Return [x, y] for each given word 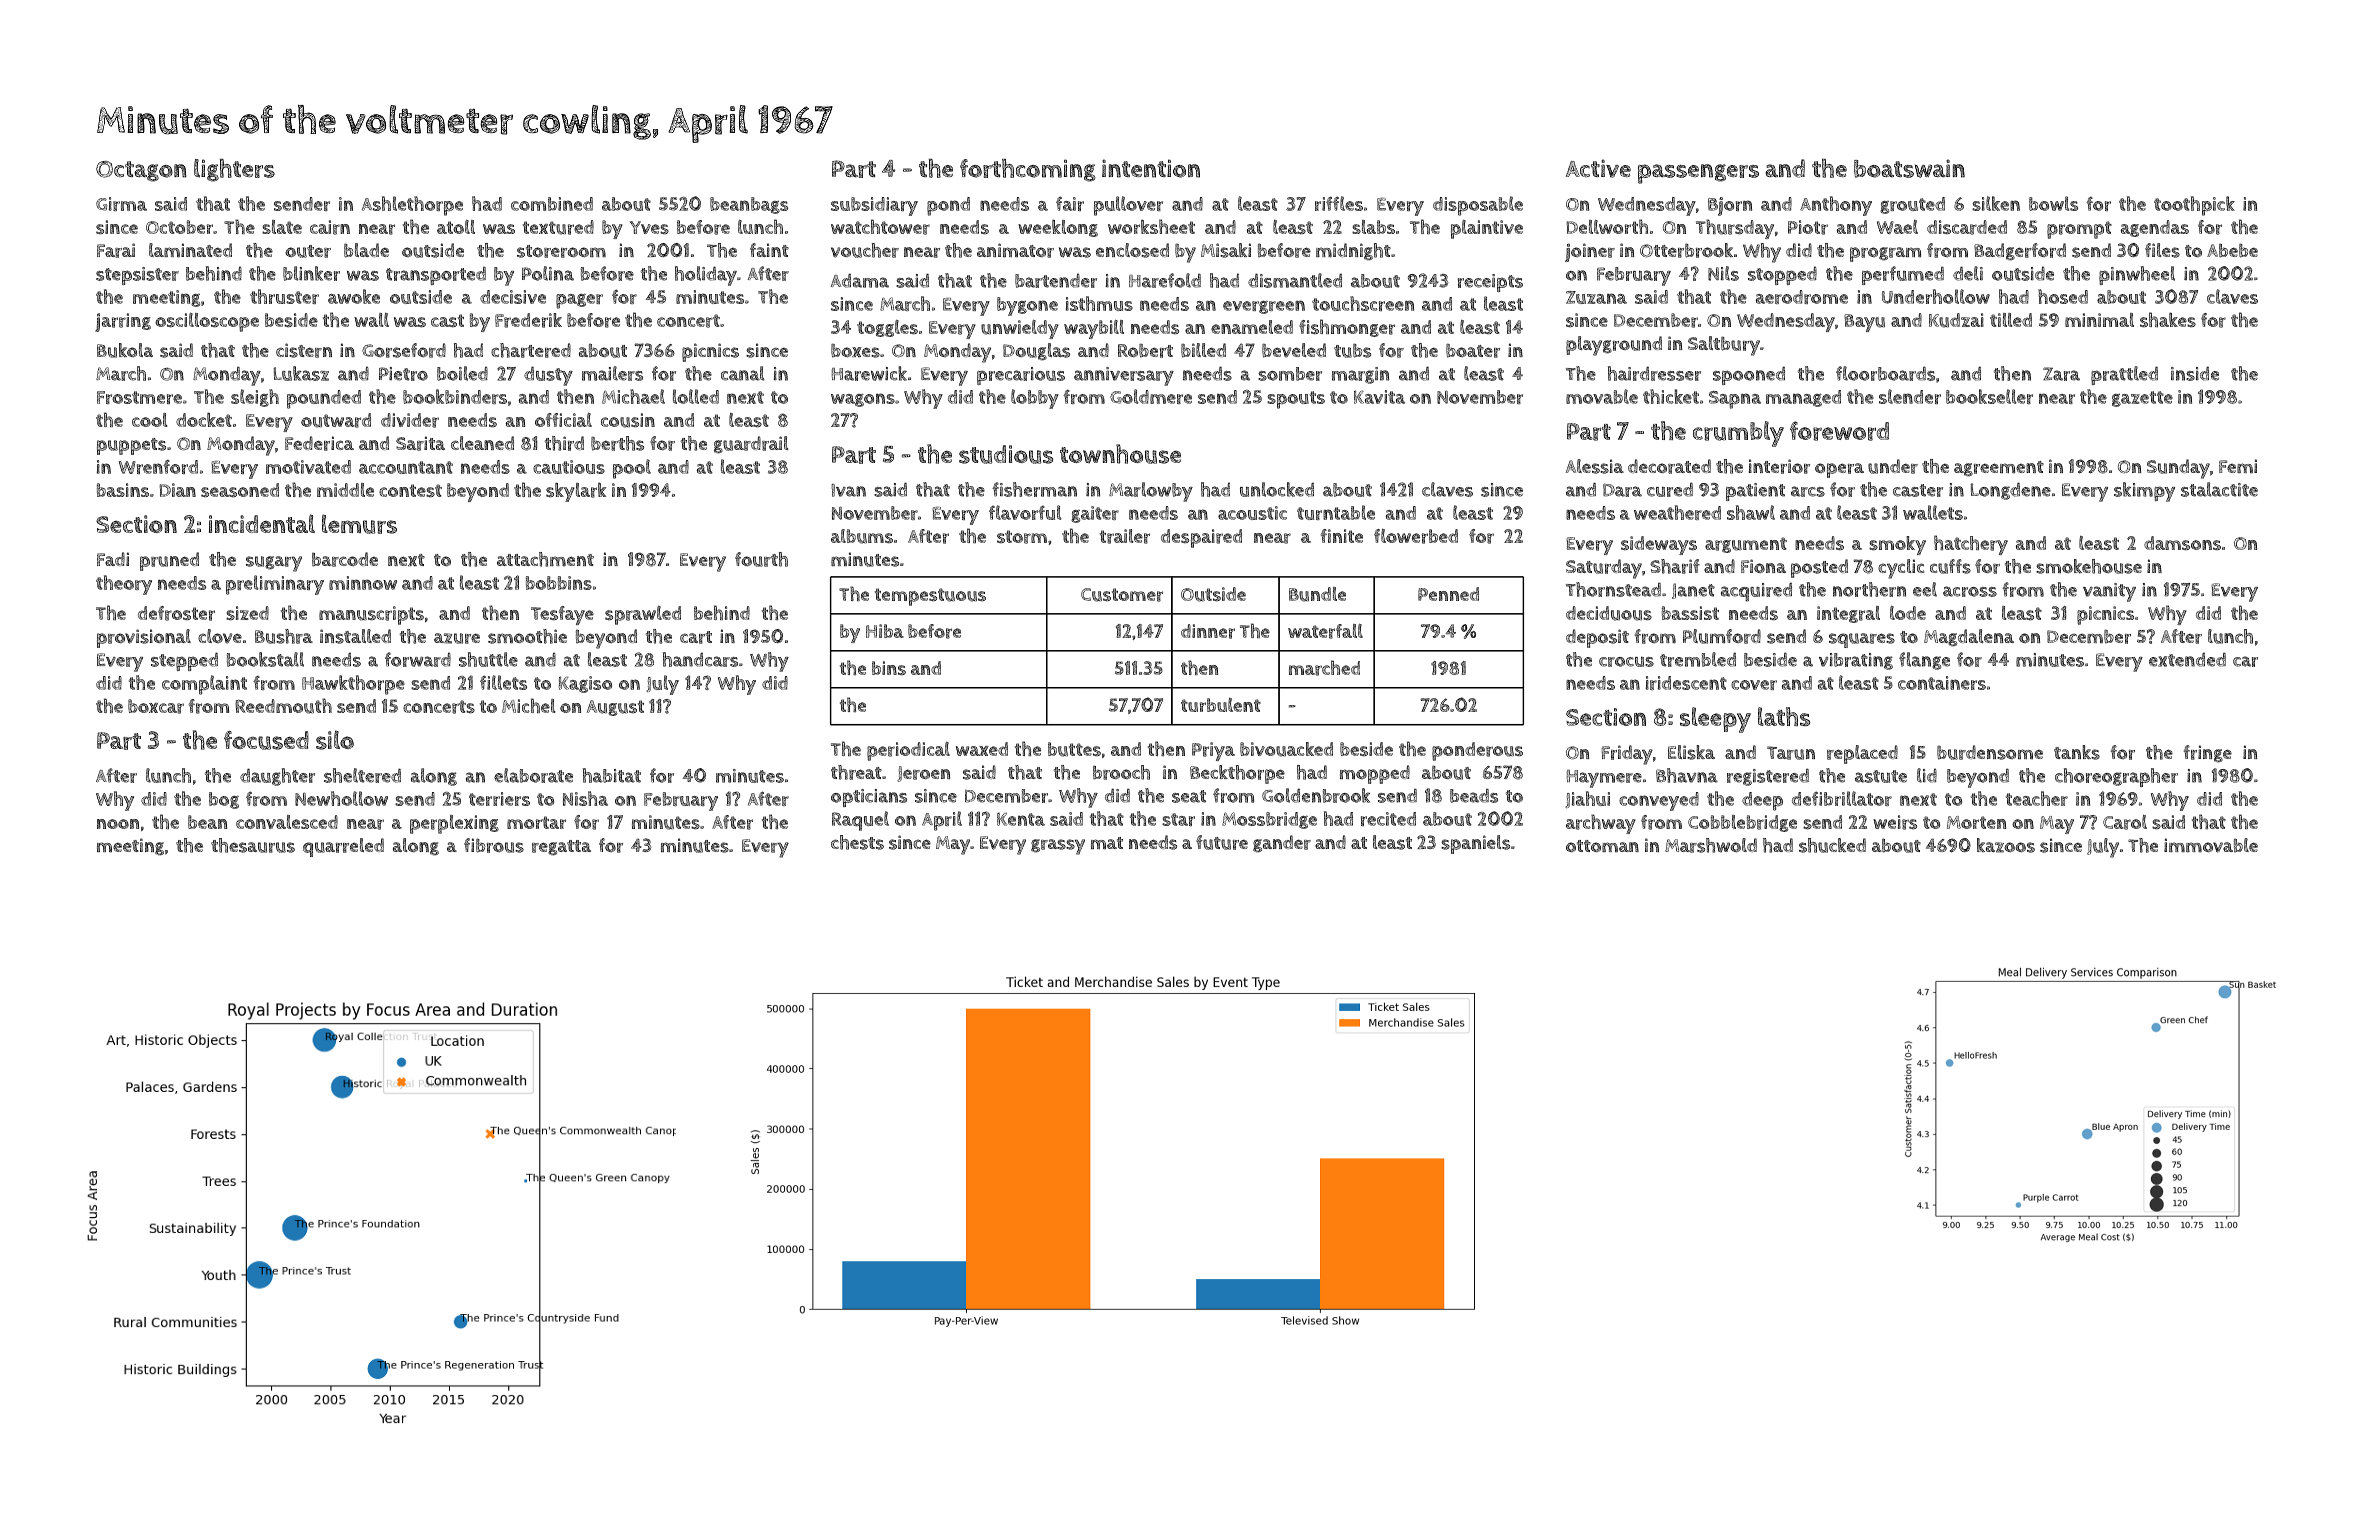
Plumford [1722, 636]
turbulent [1221, 705]
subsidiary [874, 206]
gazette [2142, 399]
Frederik [528, 320]
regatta [561, 847]
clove [220, 636]
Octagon [141, 171]
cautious [569, 467]
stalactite [2219, 489]
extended [2187, 659]
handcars [700, 659]
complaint [204, 685]
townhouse [1120, 454]
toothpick [2194, 206]
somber [1290, 374]
